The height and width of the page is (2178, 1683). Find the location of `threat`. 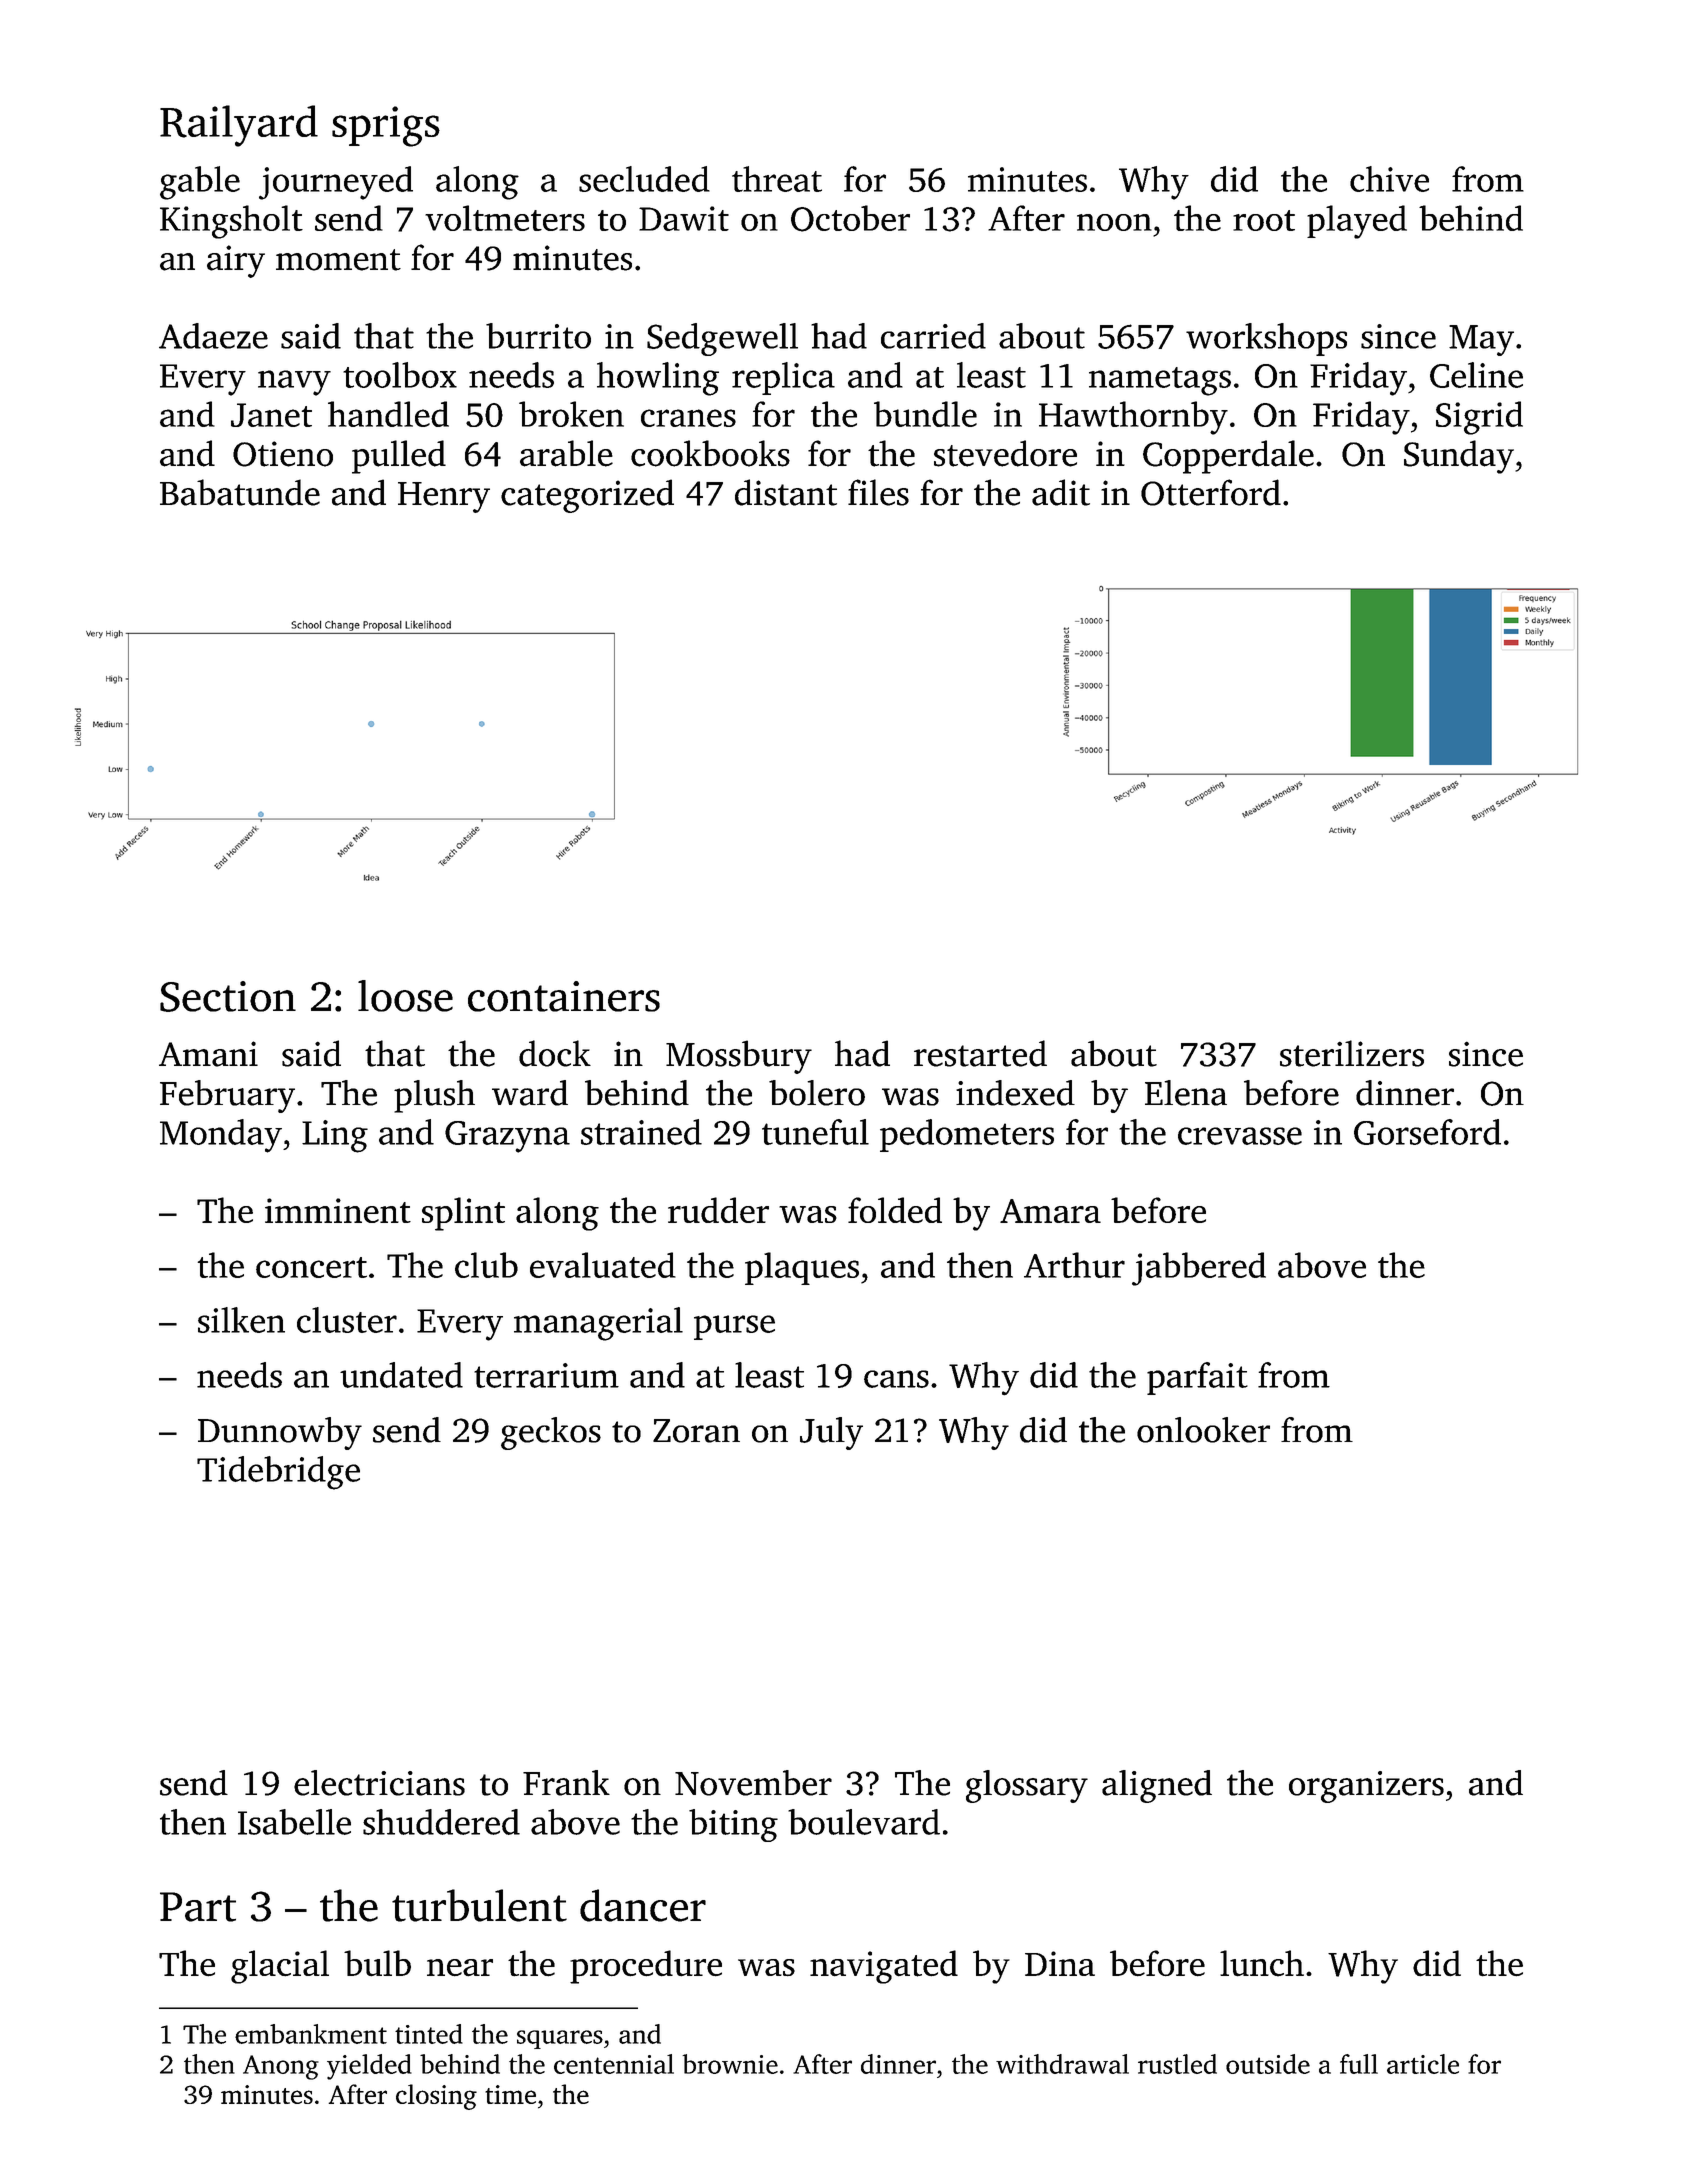

threat is located at coordinates (777, 179).
